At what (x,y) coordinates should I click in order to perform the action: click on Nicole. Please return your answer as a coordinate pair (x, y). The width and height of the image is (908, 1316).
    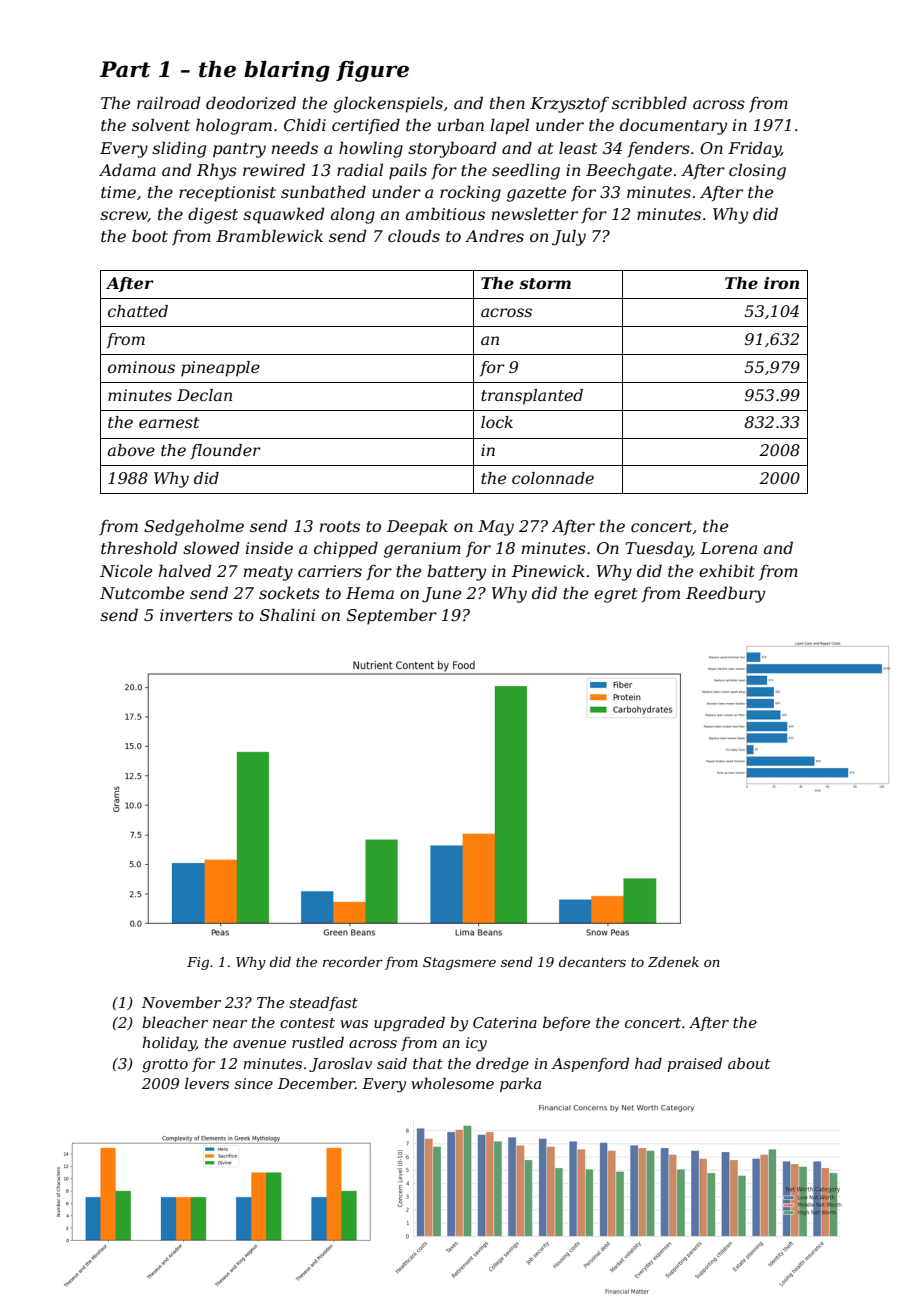
    Looking at the image, I should click on (126, 570).
